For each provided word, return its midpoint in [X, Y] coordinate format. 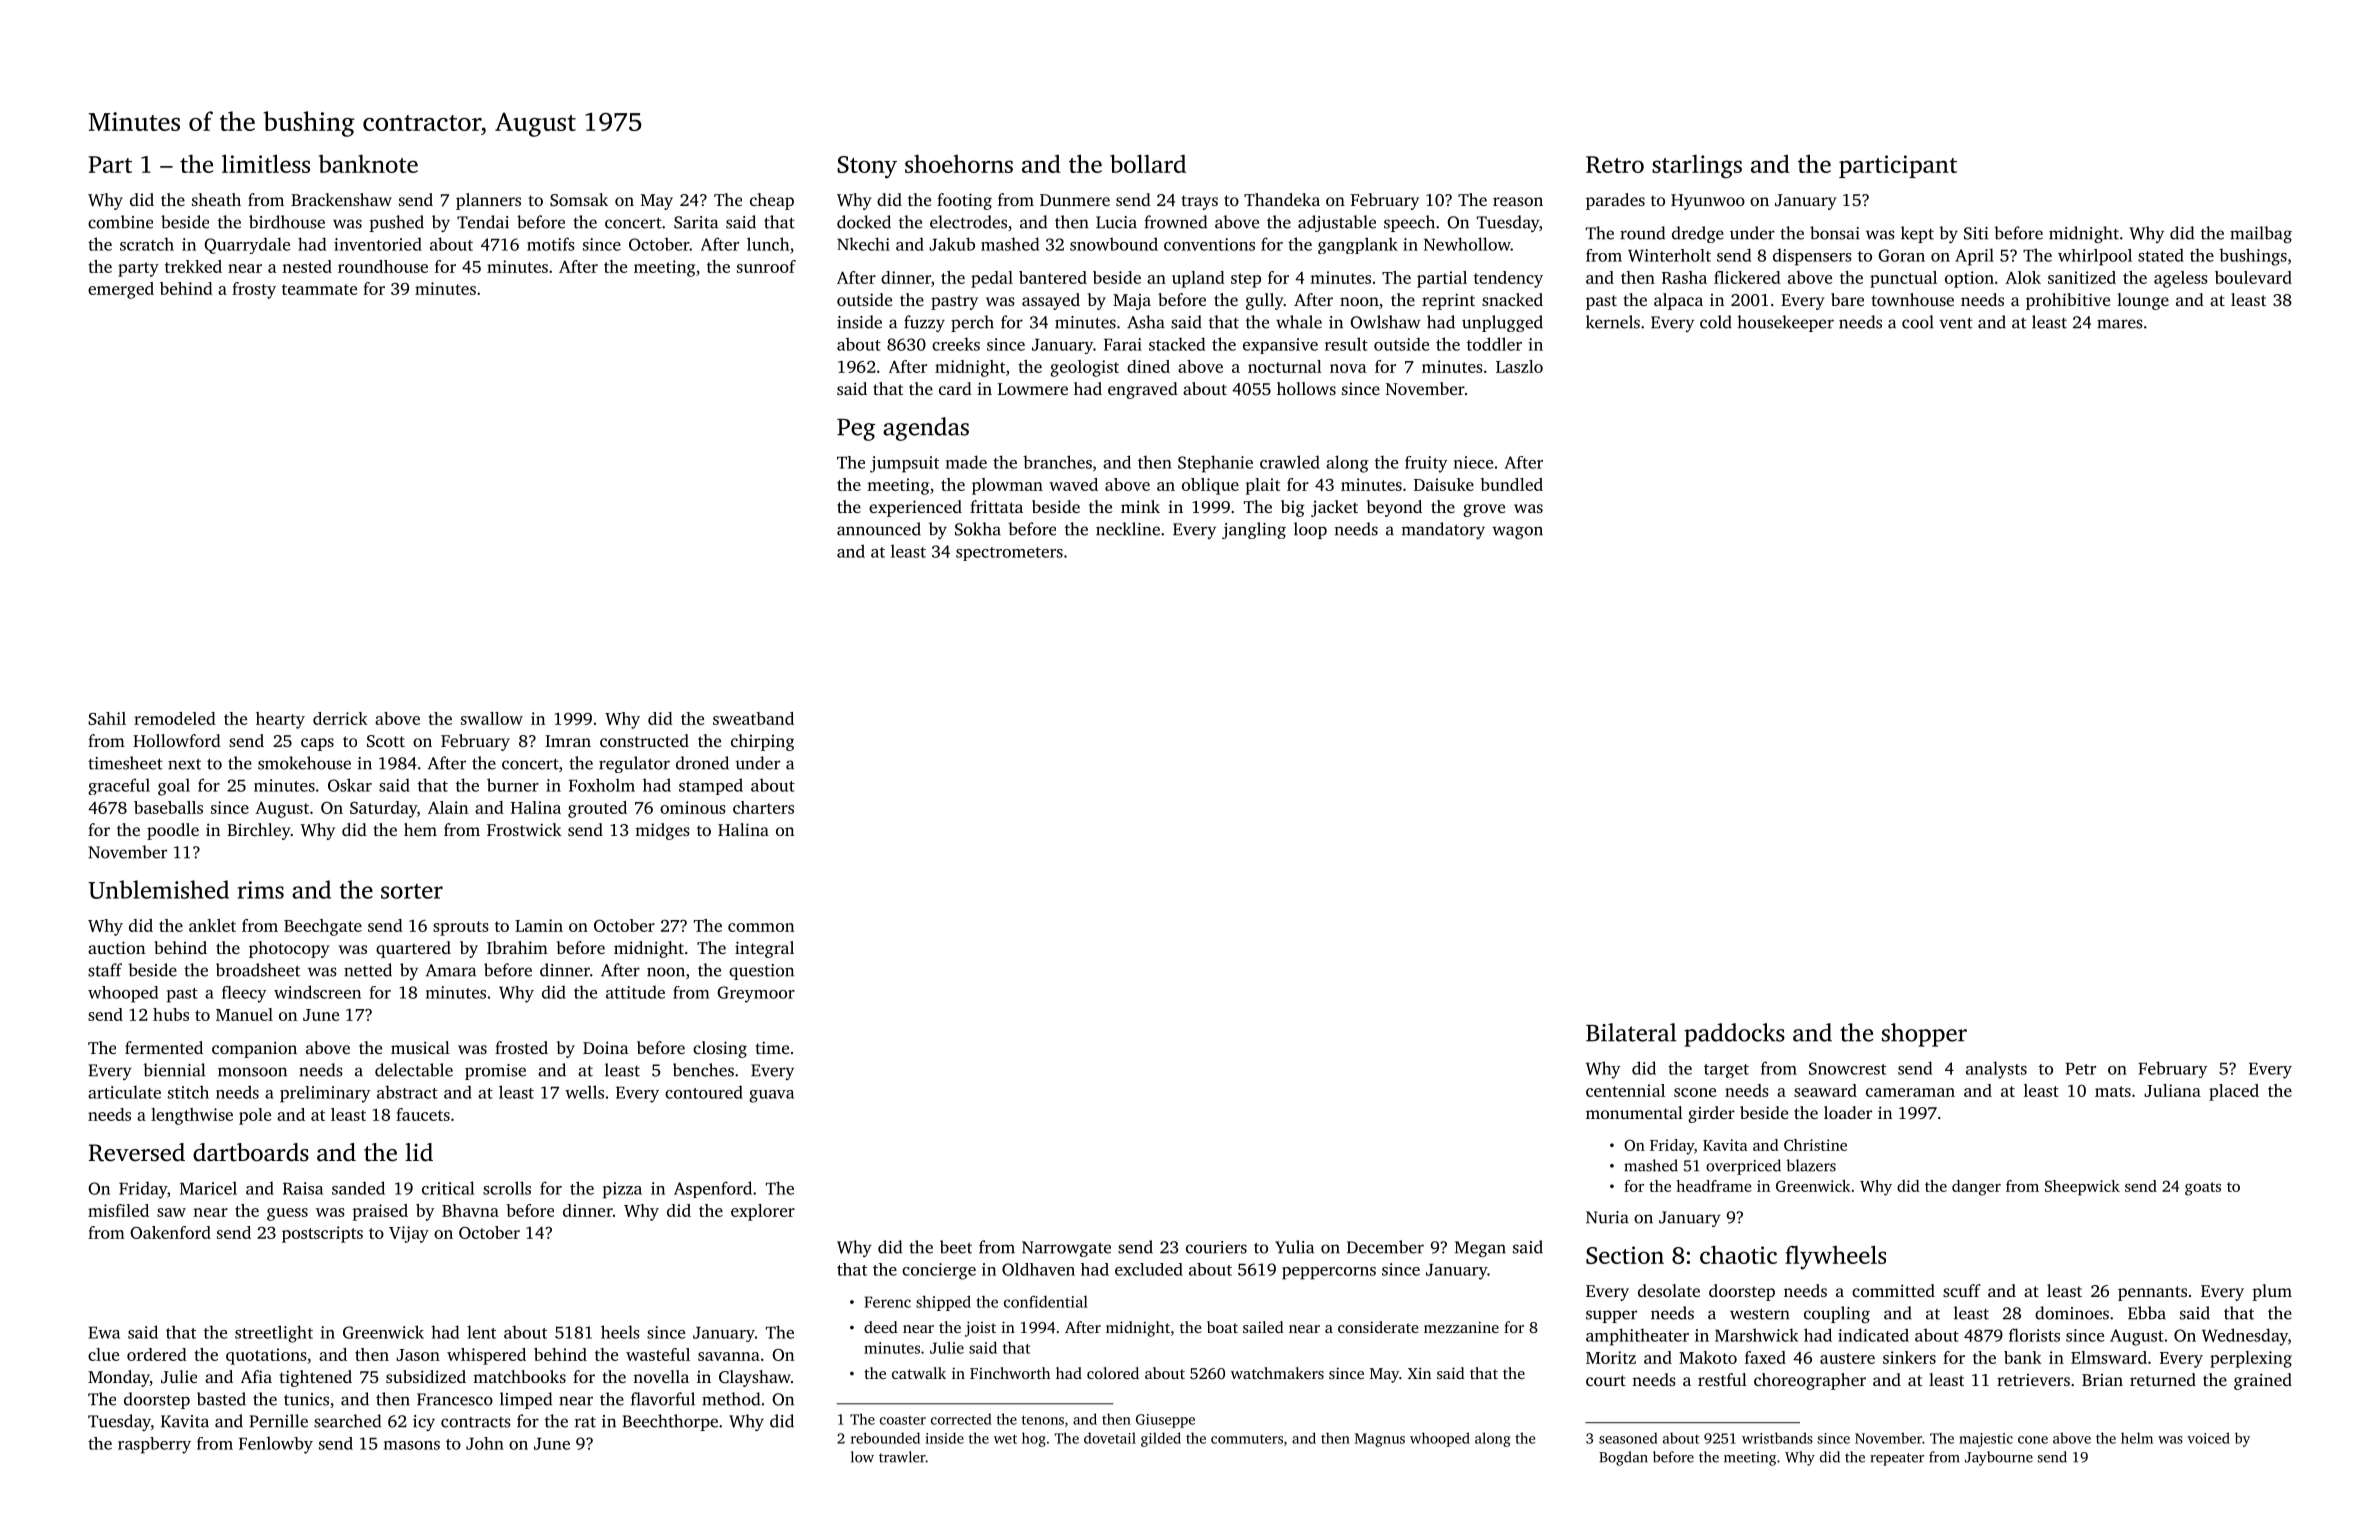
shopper [1924, 1035]
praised [380, 1212]
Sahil [107, 718]
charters [763, 807]
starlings [1697, 166]
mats [2113, 1091]
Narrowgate [1066, 1249]
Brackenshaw [341, 199]
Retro [1615, 164]
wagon [1517, 532]
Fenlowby [276, 1445]
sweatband [753, 718]
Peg [856, 430]
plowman [1007, 486]
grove [1484, 510]
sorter [412, 891]
